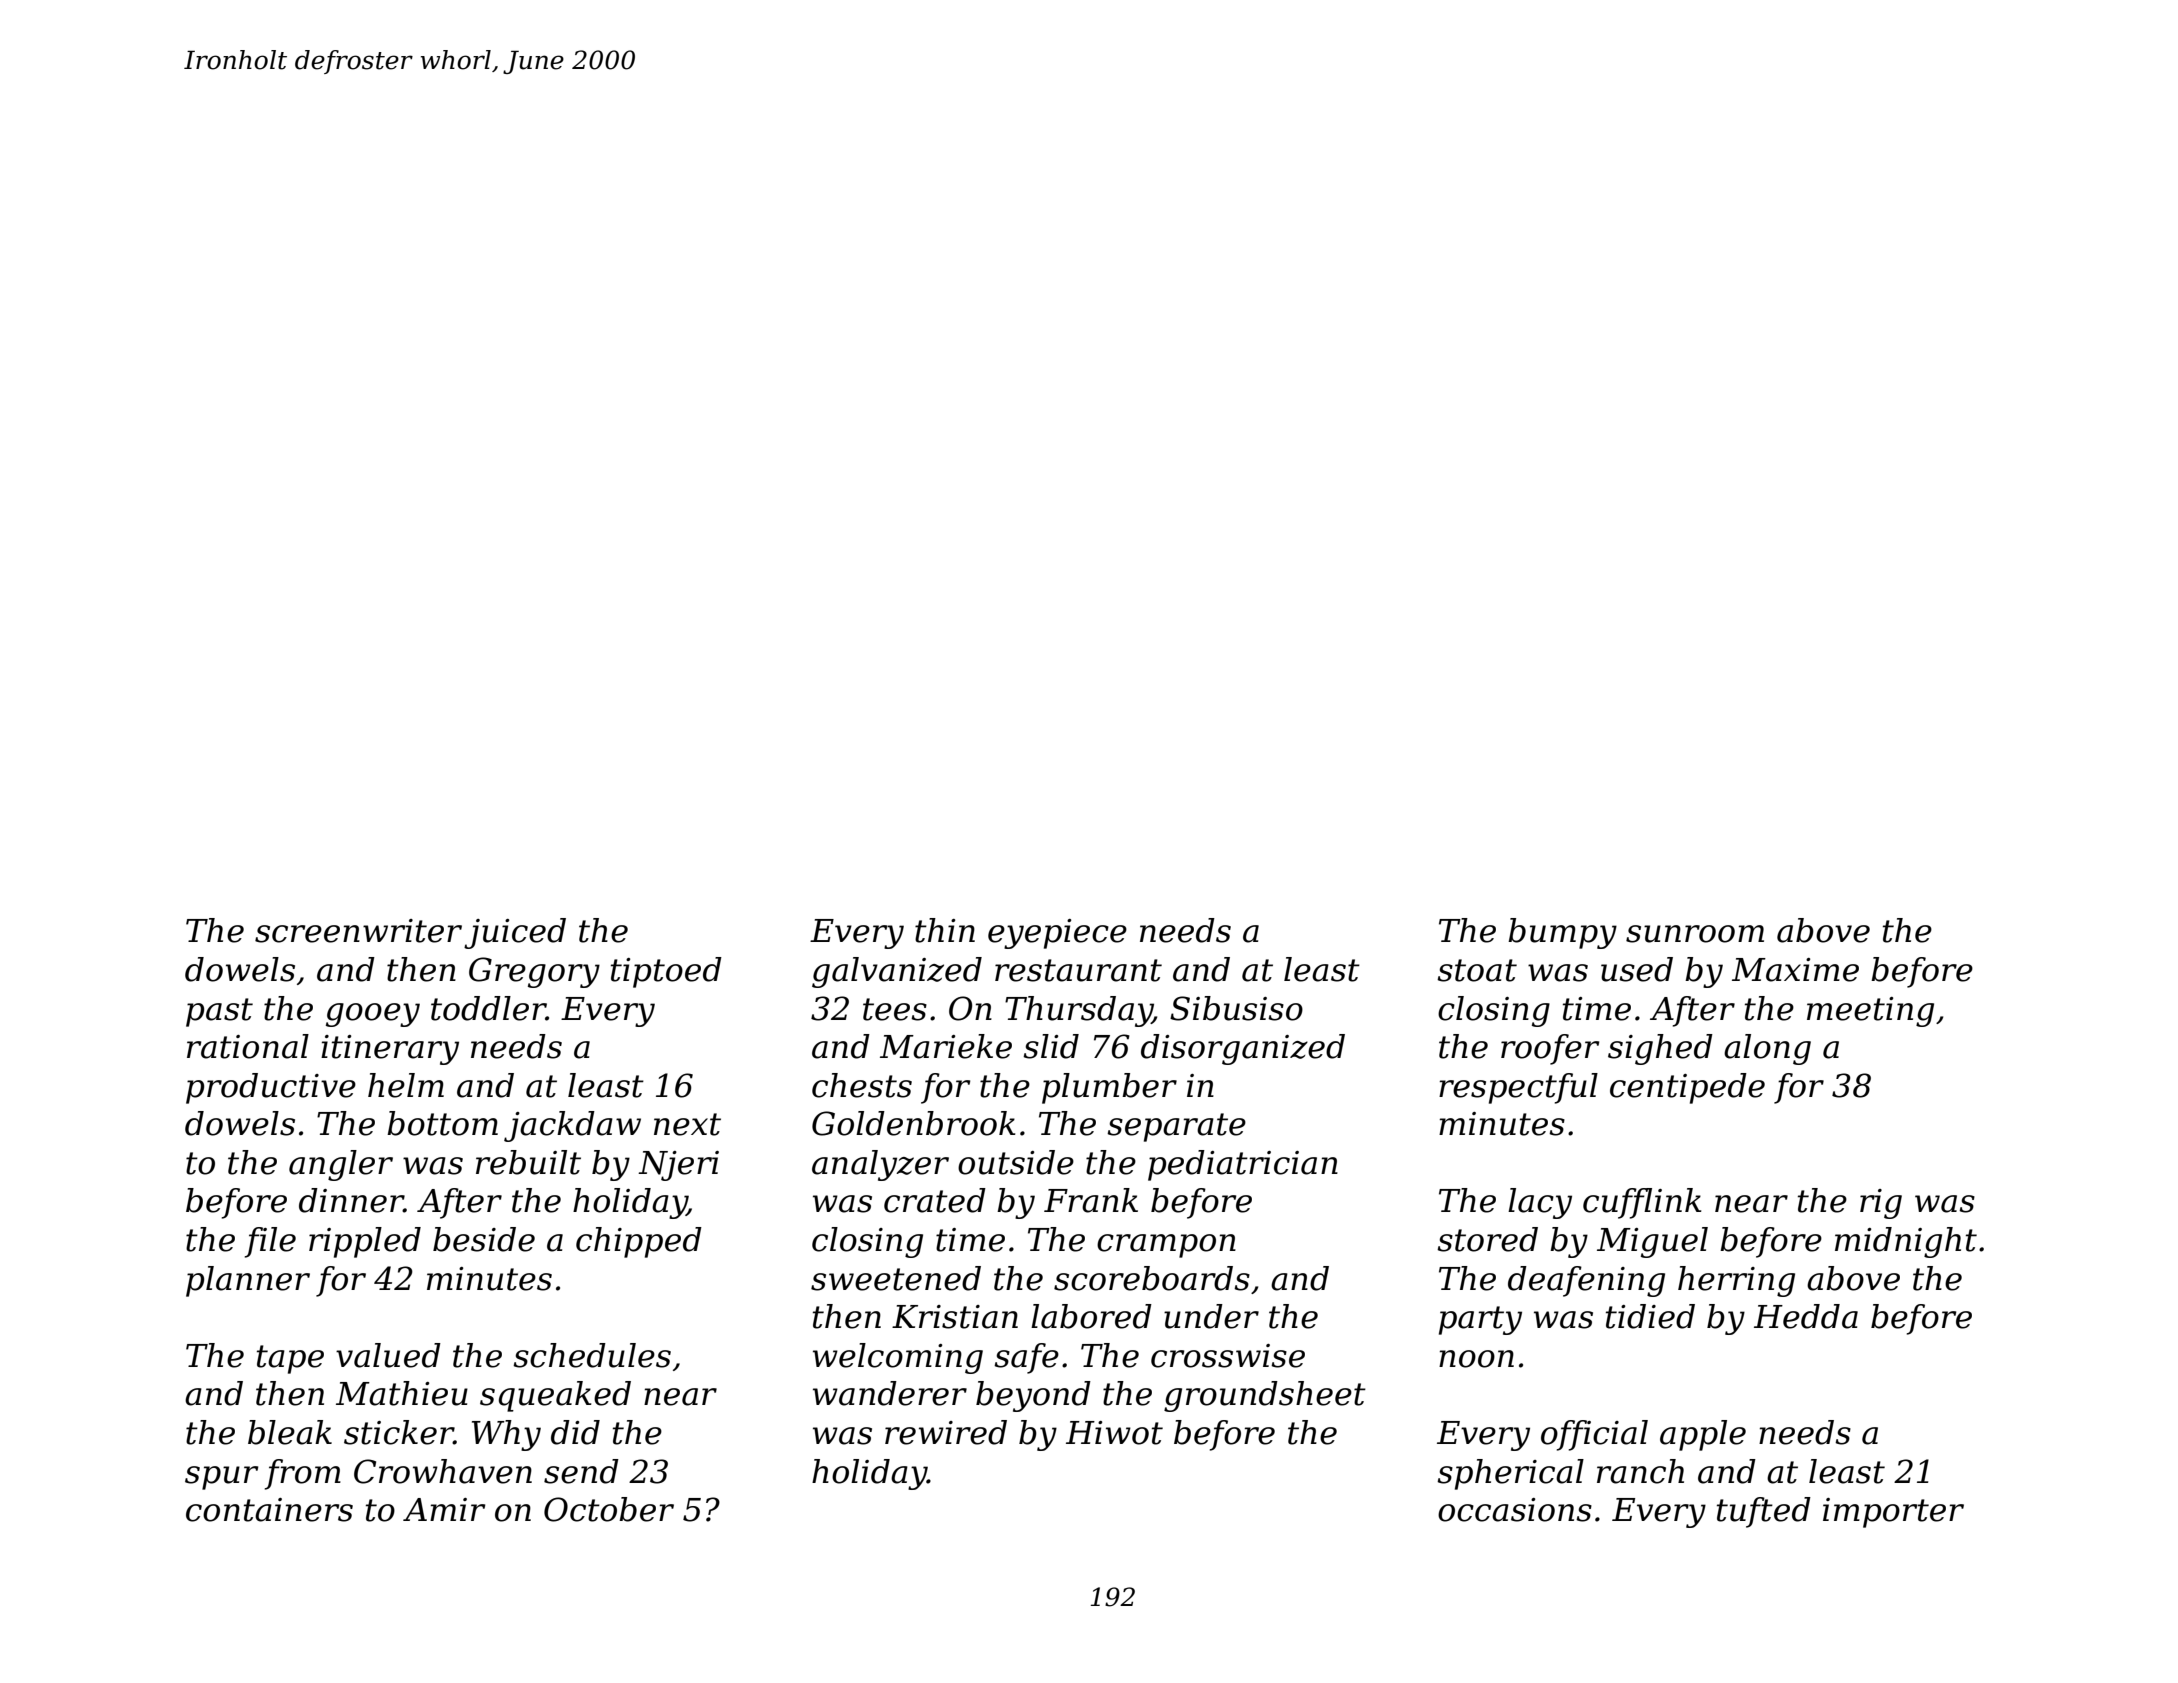 This screenshot has height=1683, width=2178. I want to click on party, so click(1480, 1320).
